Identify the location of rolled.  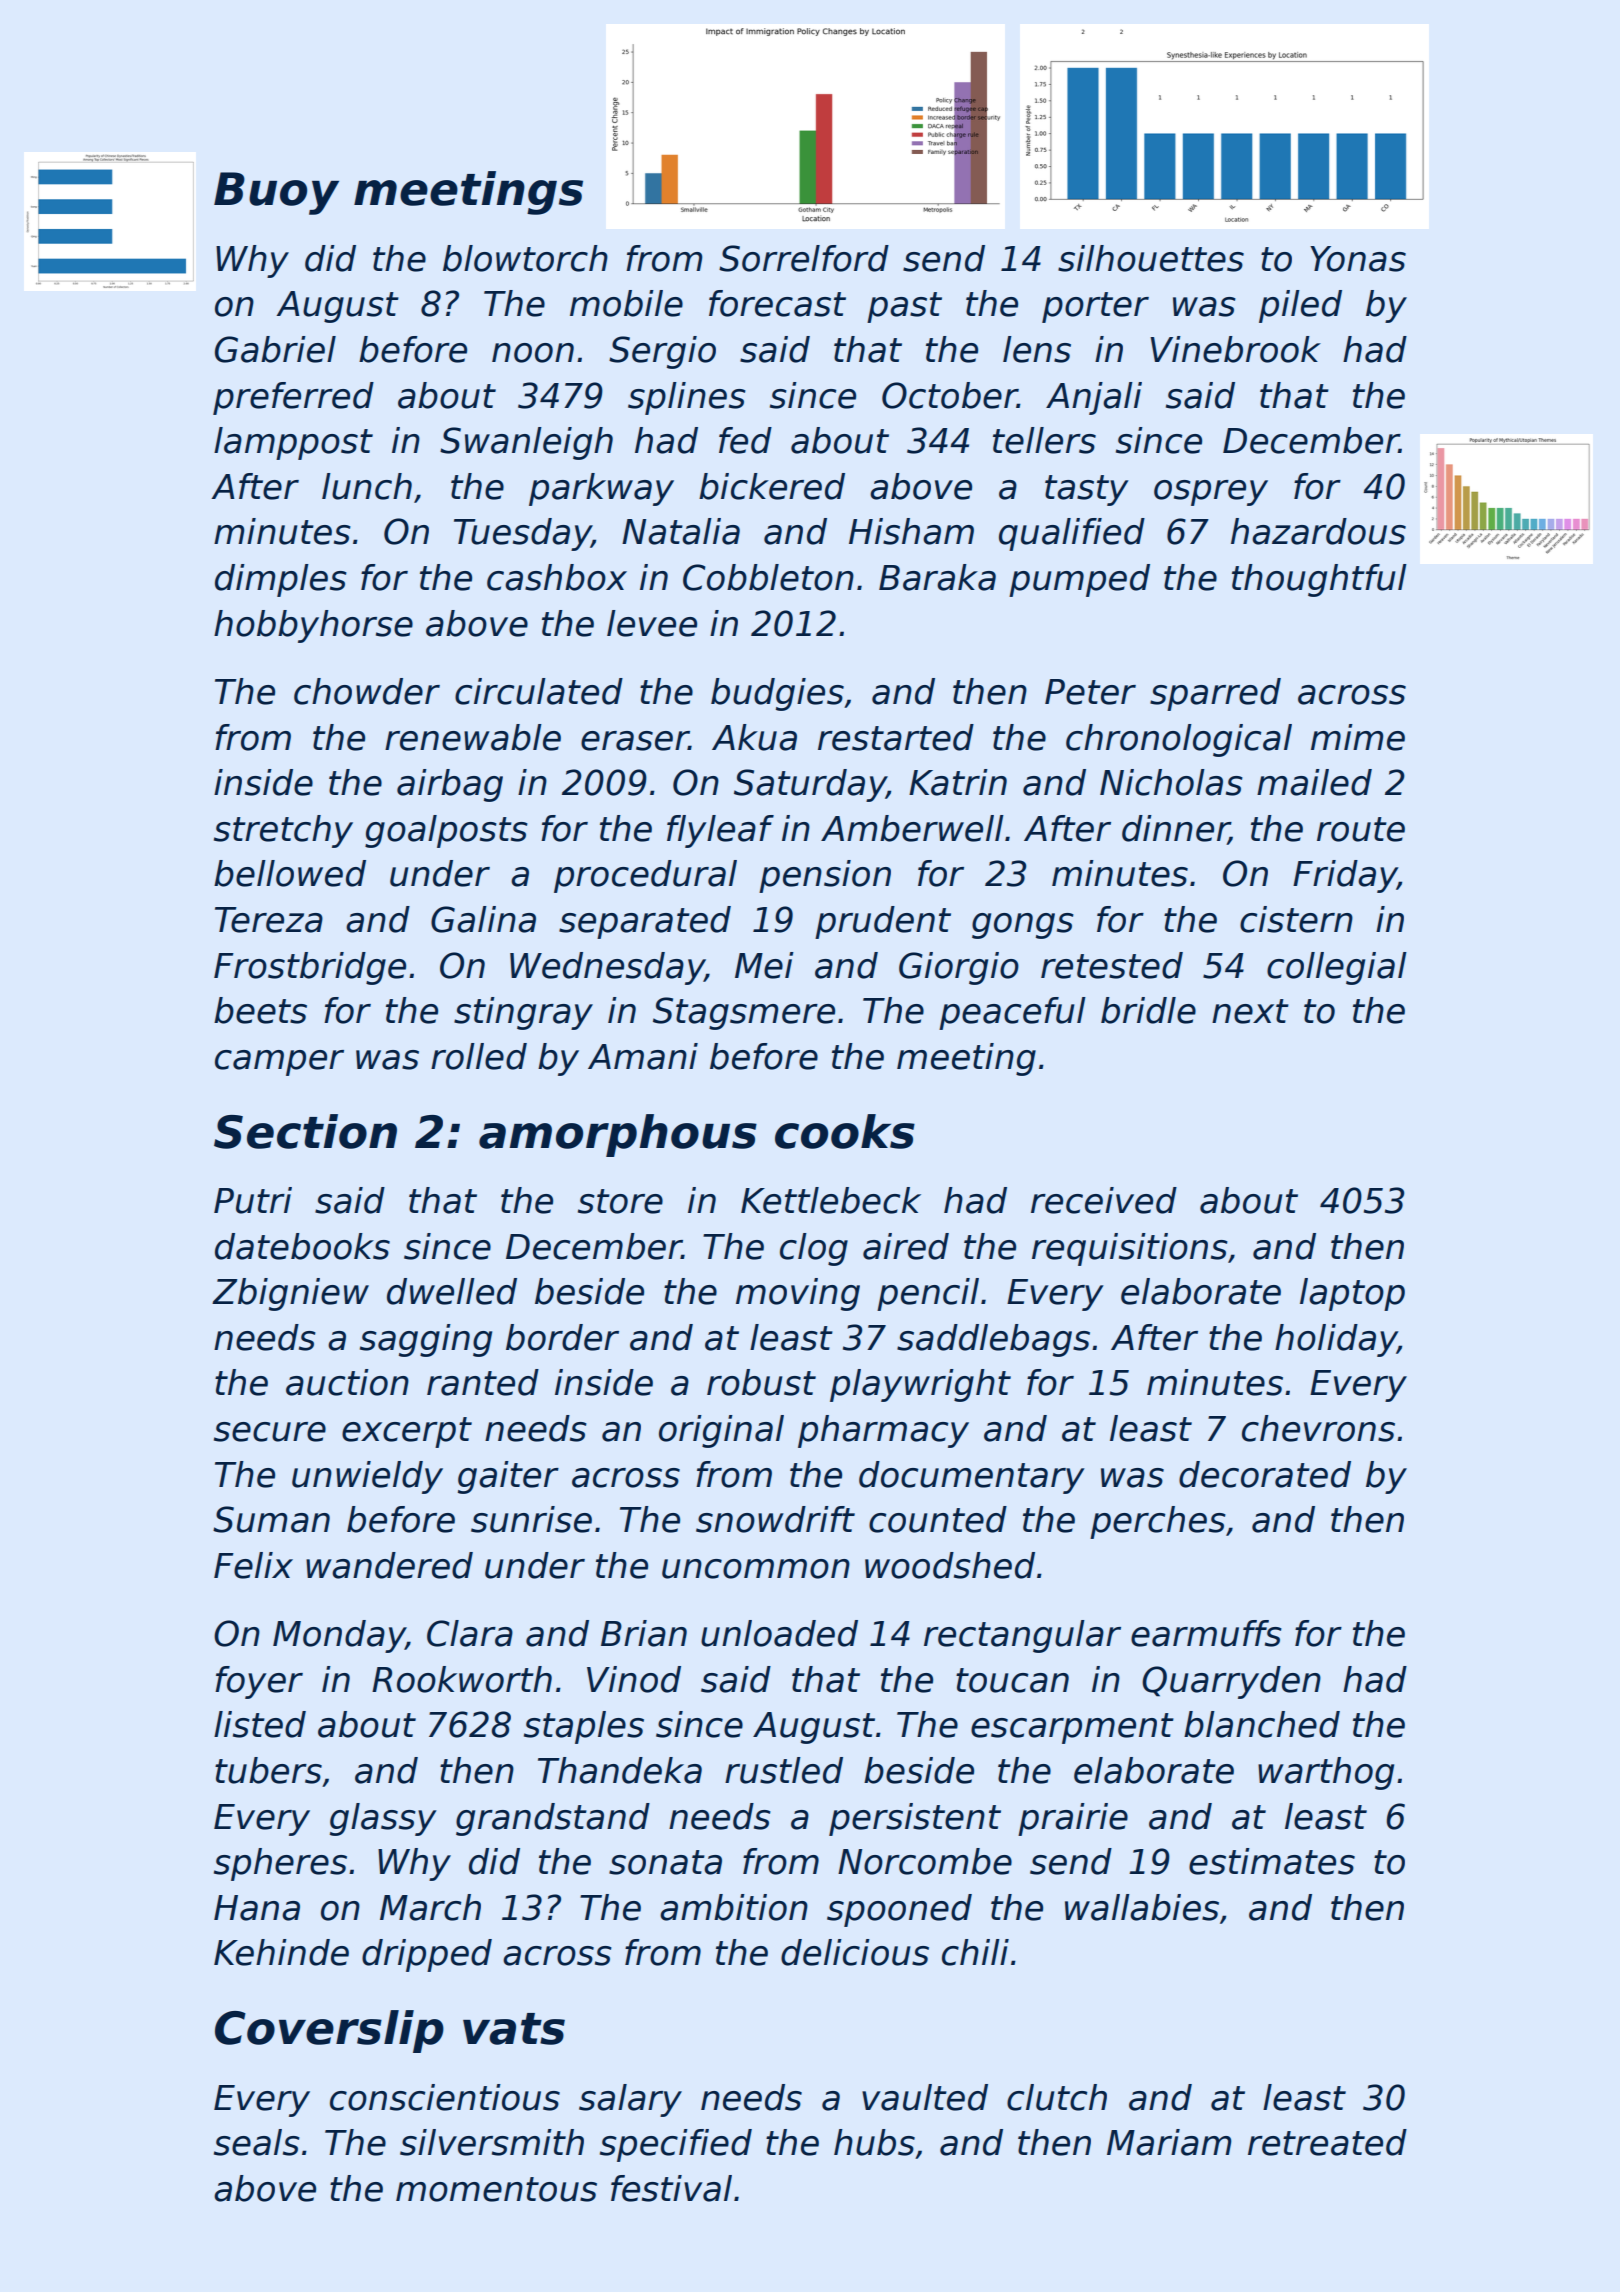
(479, 1056).
